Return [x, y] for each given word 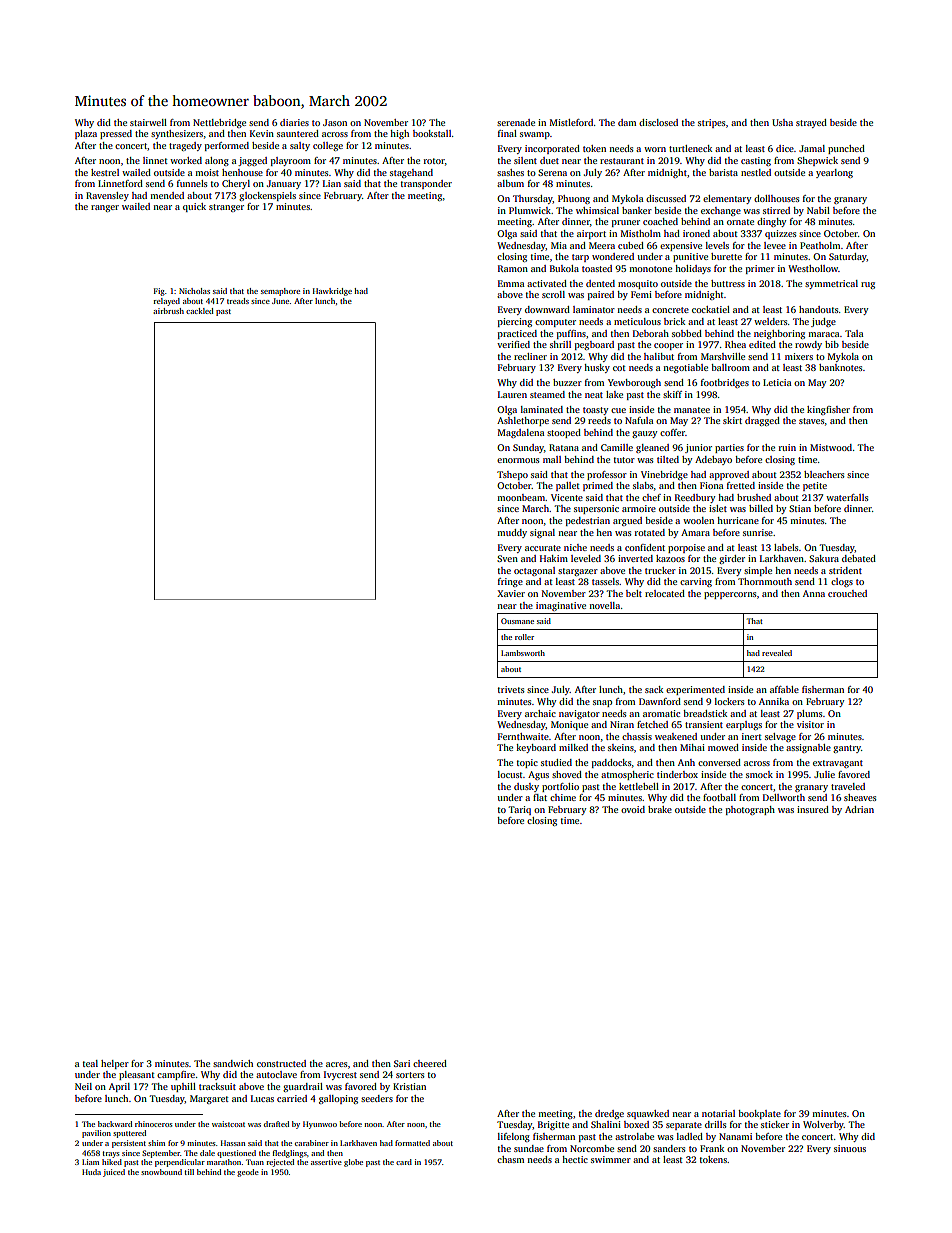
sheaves [860, 797]
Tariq [519, 810]
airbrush [168, 311]
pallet [568, 486]
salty [300, 146]
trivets [511, 689]
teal [90, 1063]
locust [510, 774]
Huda [91, 1172]
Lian [332, 183]
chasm [510, 1159]
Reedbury [695, 498]
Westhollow [813, 268]
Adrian [859, 809]
